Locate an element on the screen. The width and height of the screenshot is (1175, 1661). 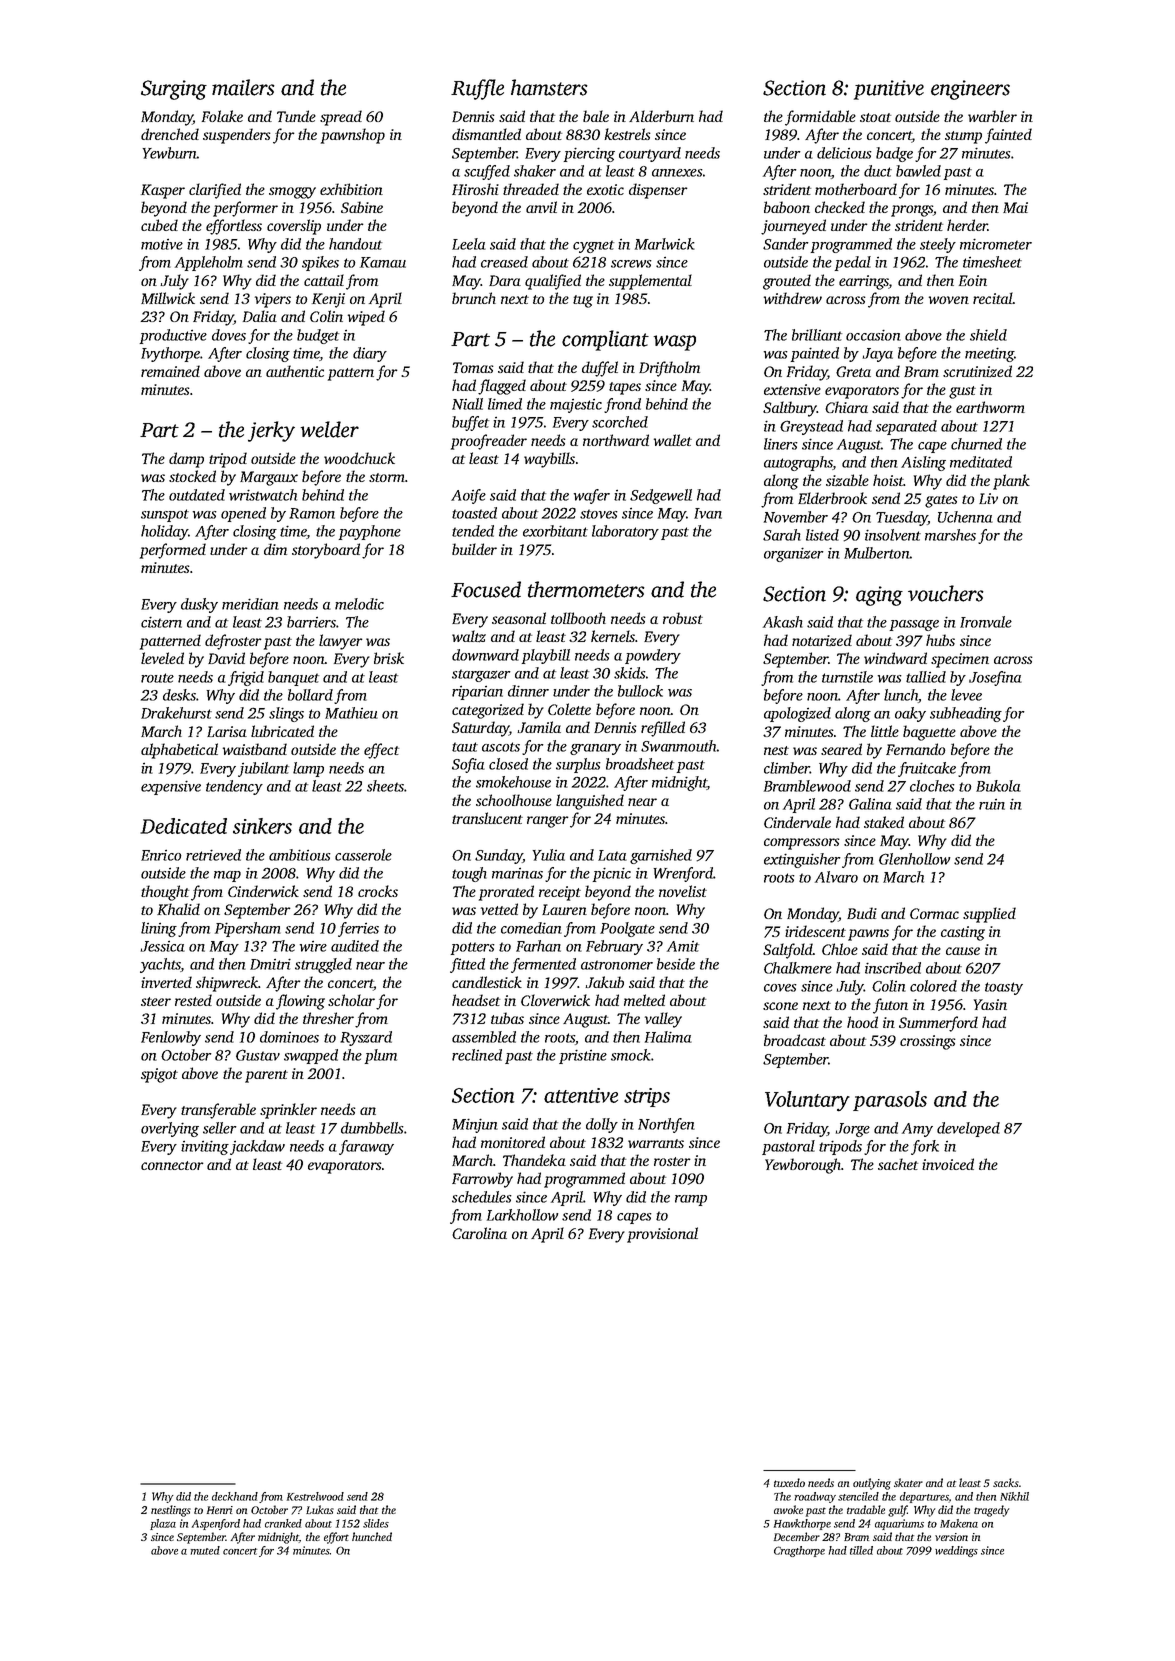
Liv is located at coordinates (988, 498).
